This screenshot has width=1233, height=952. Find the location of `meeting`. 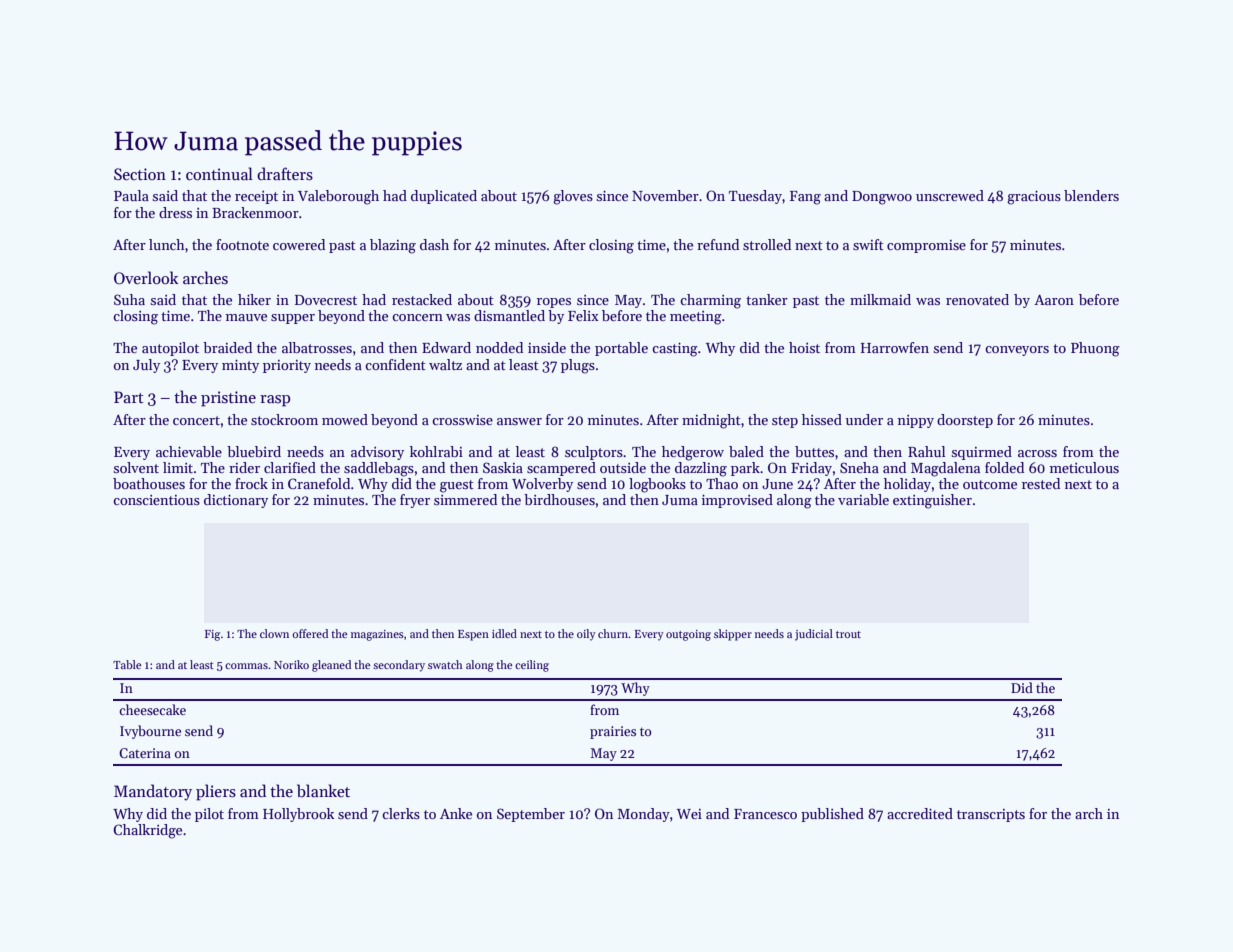

meeting is located at coordinates (696, 318).
